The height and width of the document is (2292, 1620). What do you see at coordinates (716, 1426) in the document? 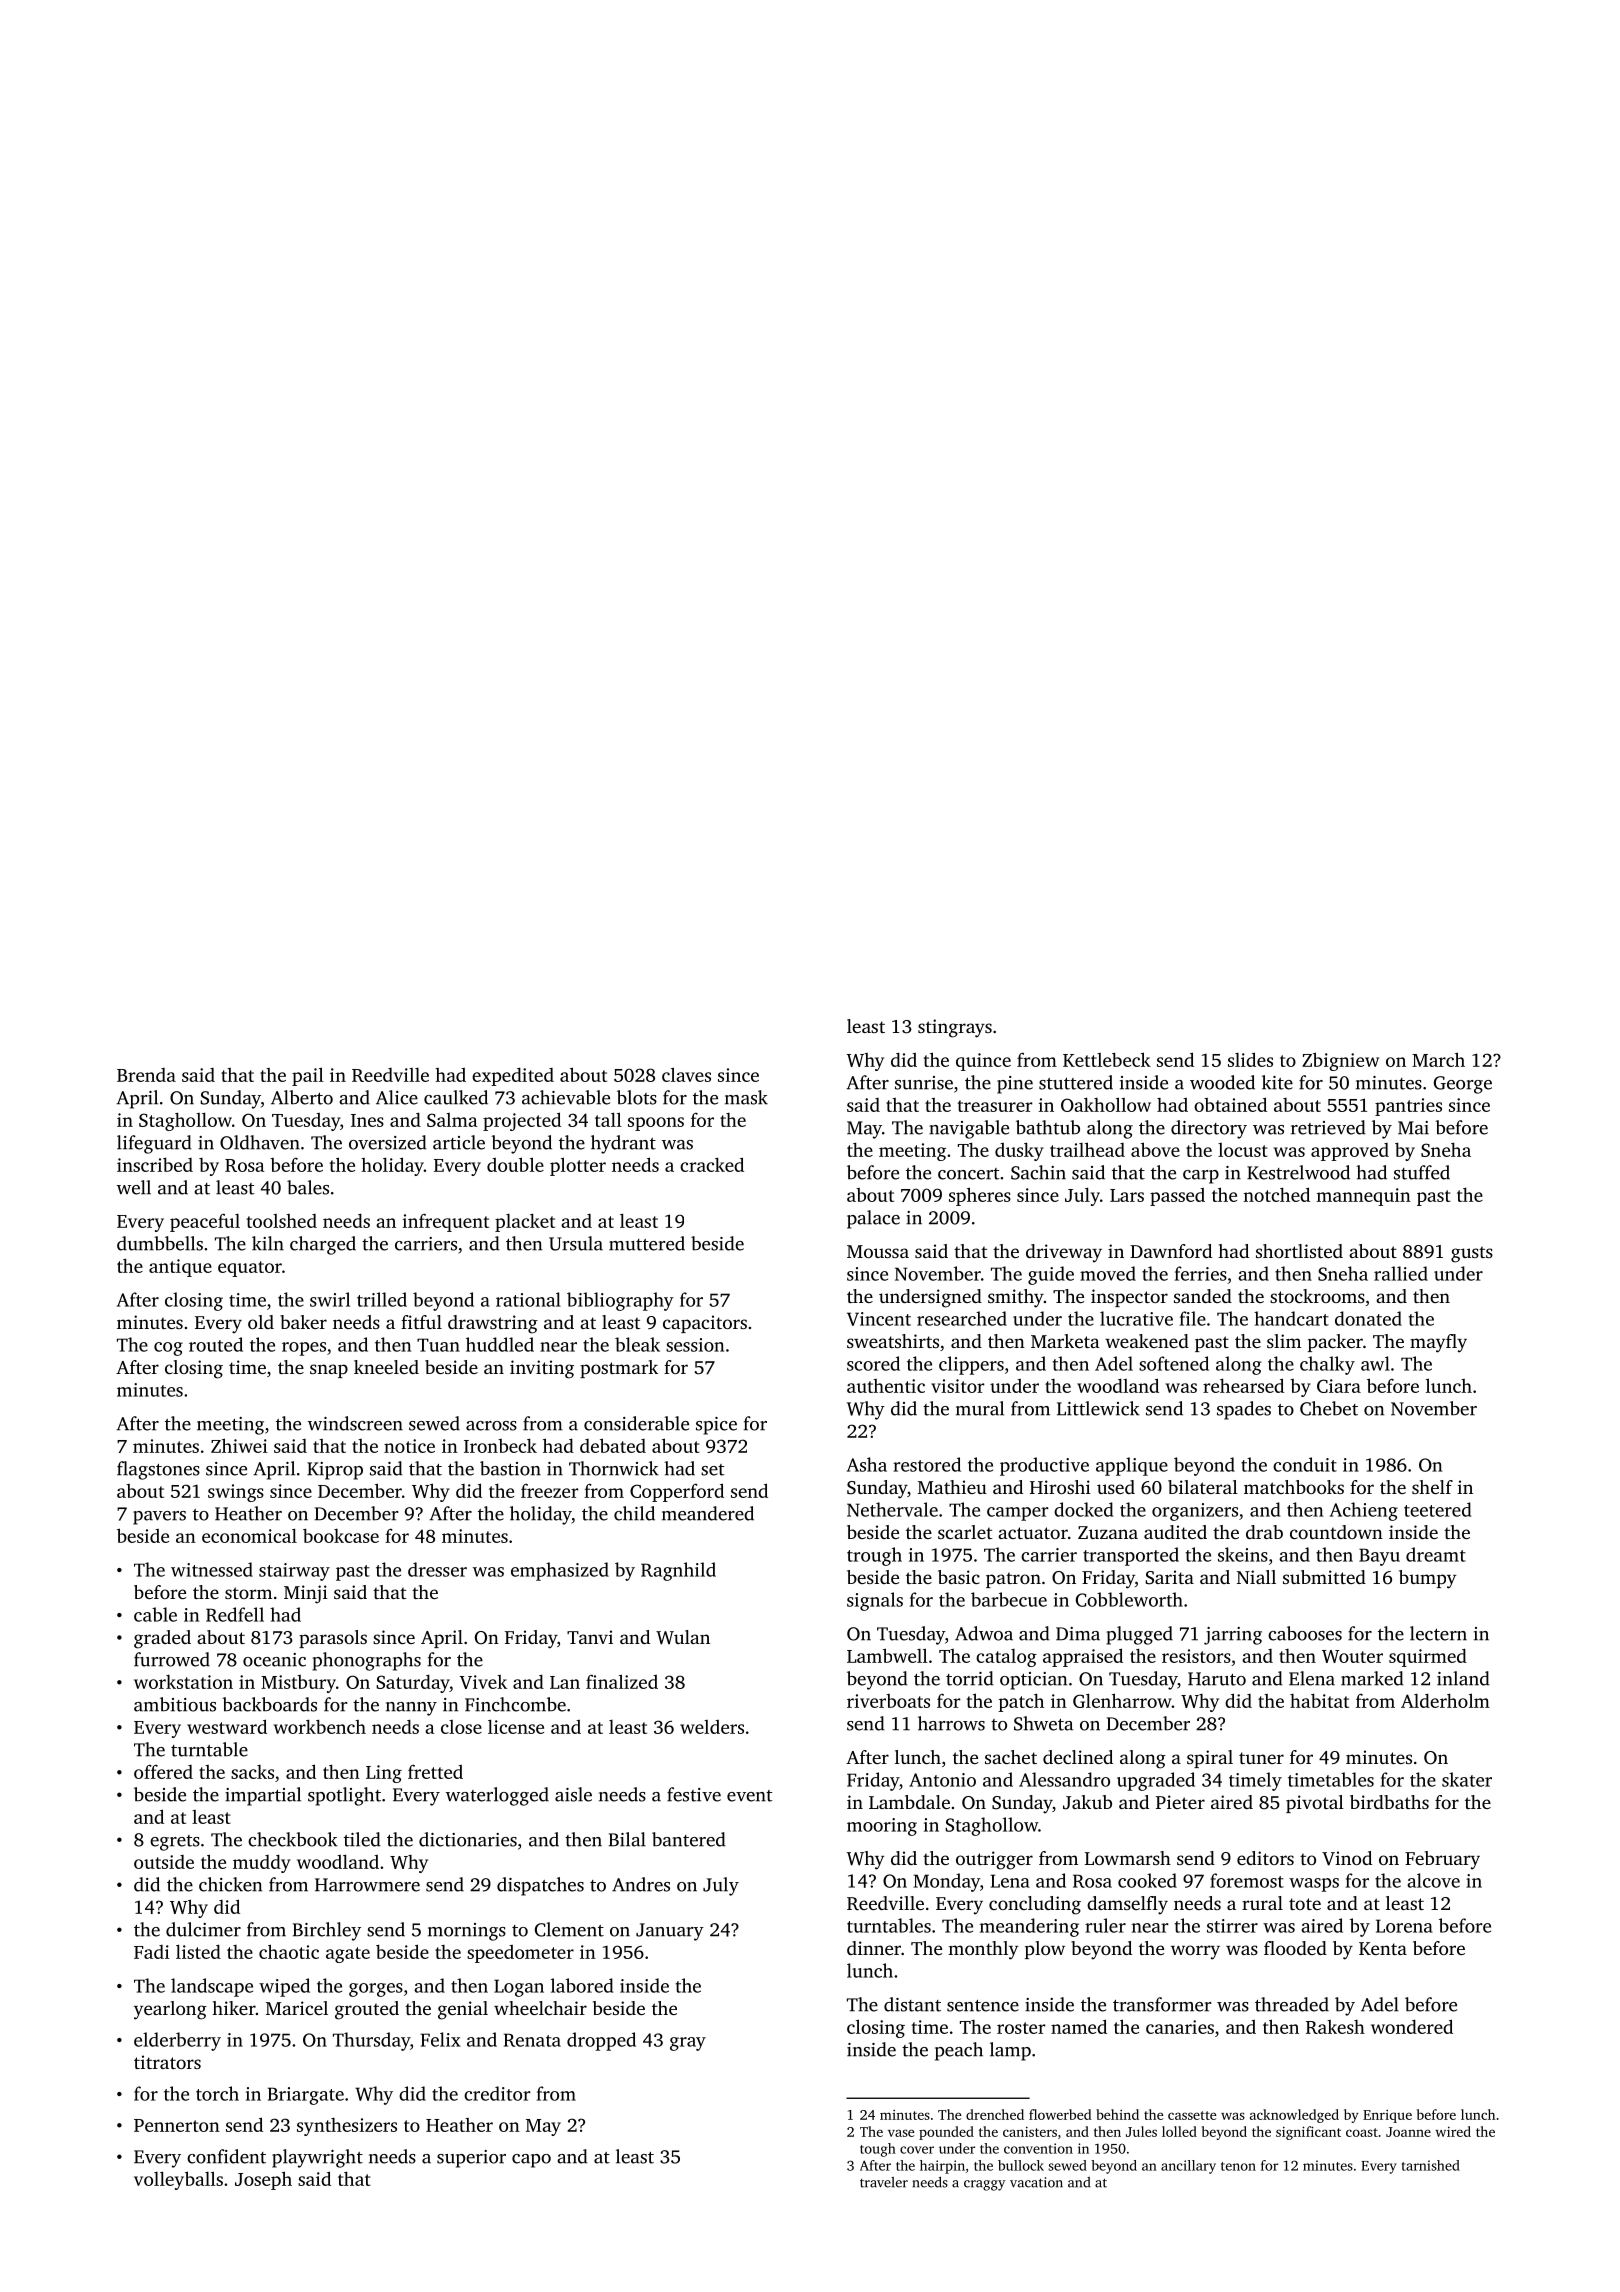
I see `spice` at bounding box center [716, 1426].
